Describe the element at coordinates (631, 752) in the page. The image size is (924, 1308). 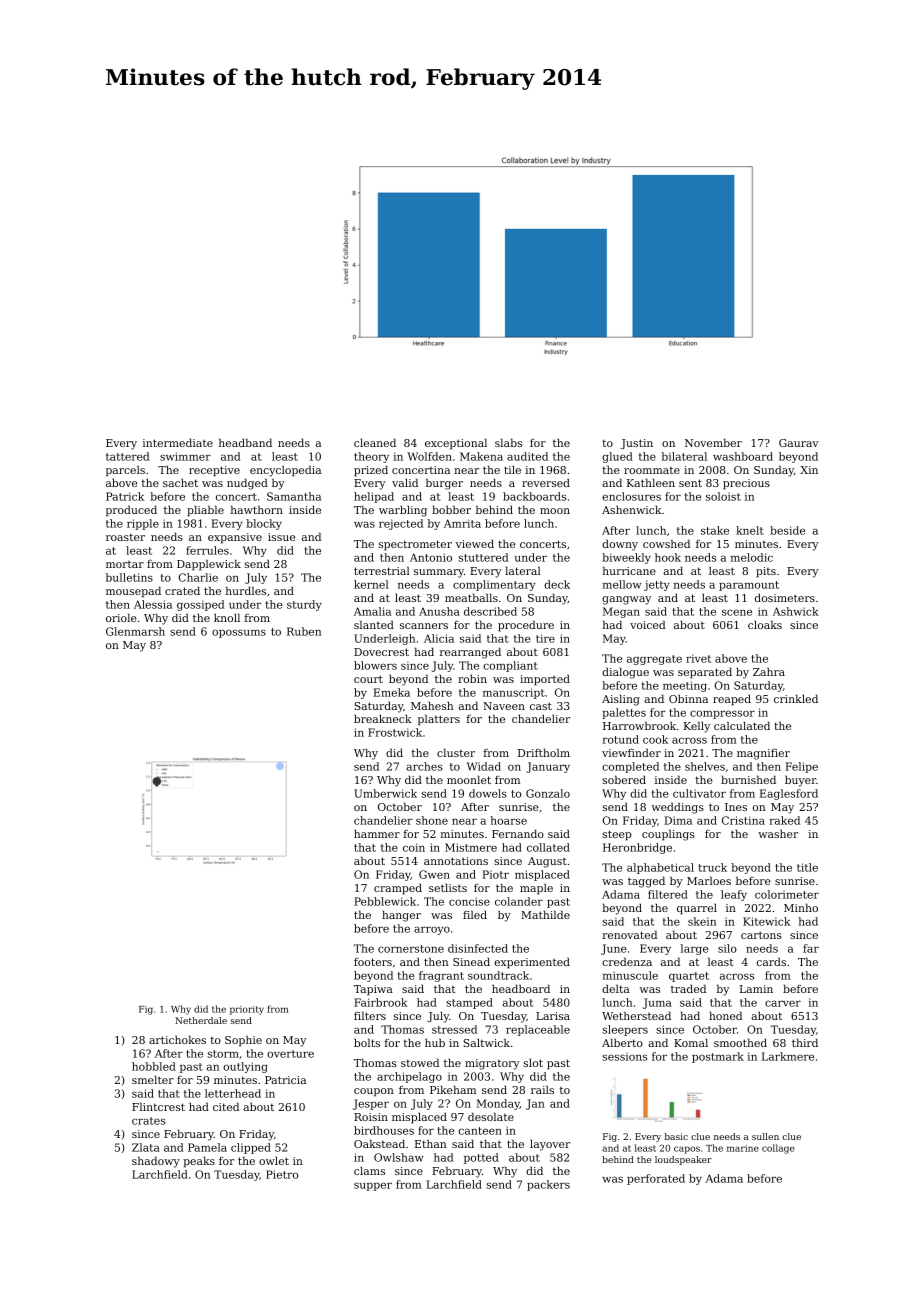
I see `viewfinder` at that location.
